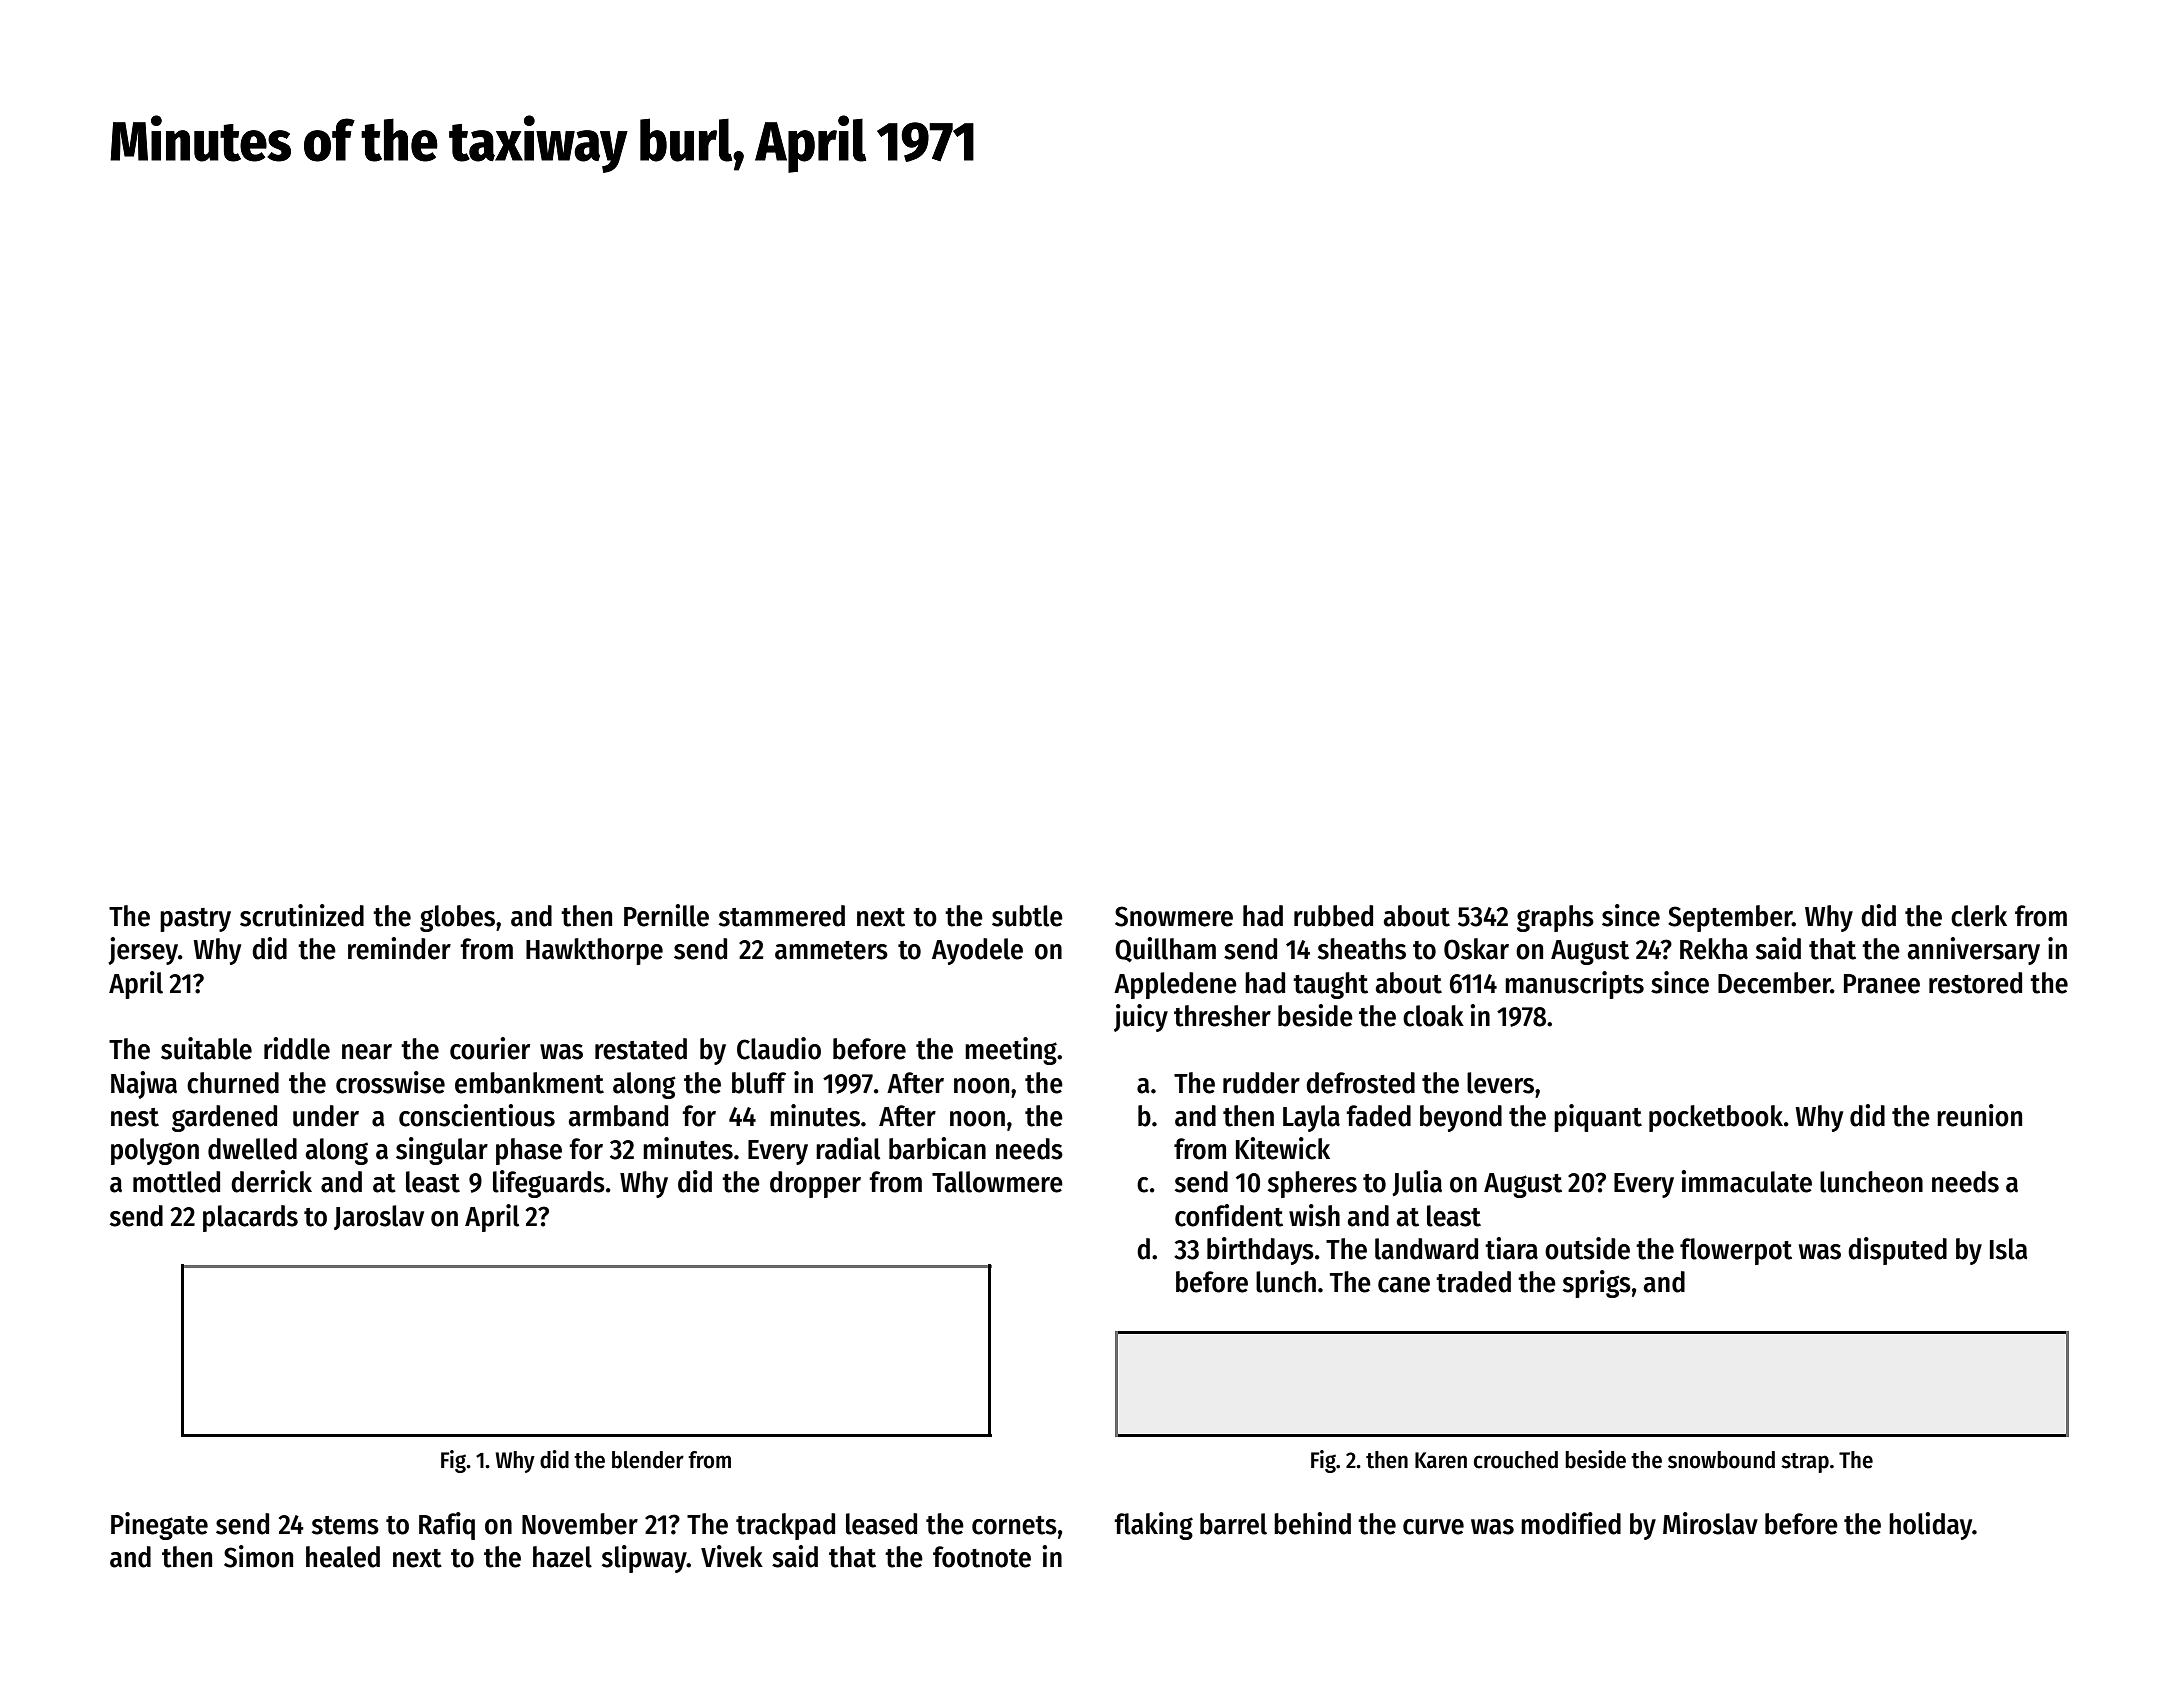 This document has height=1683, width=2178. Describe the element at coordinates (143, 951) in the document. I see `jersey` at that location.
